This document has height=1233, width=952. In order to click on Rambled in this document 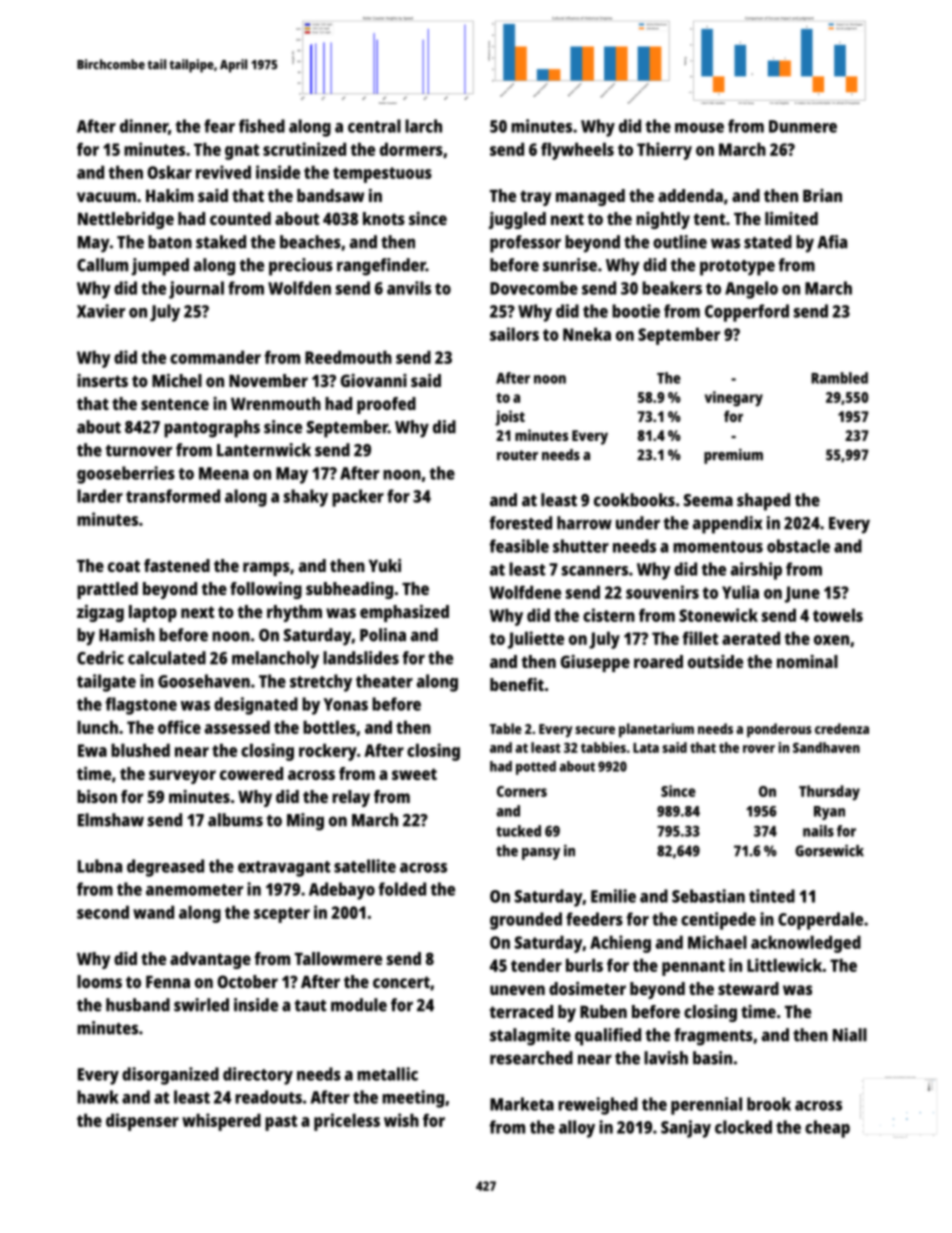, I will do `click(839, 378)`.
